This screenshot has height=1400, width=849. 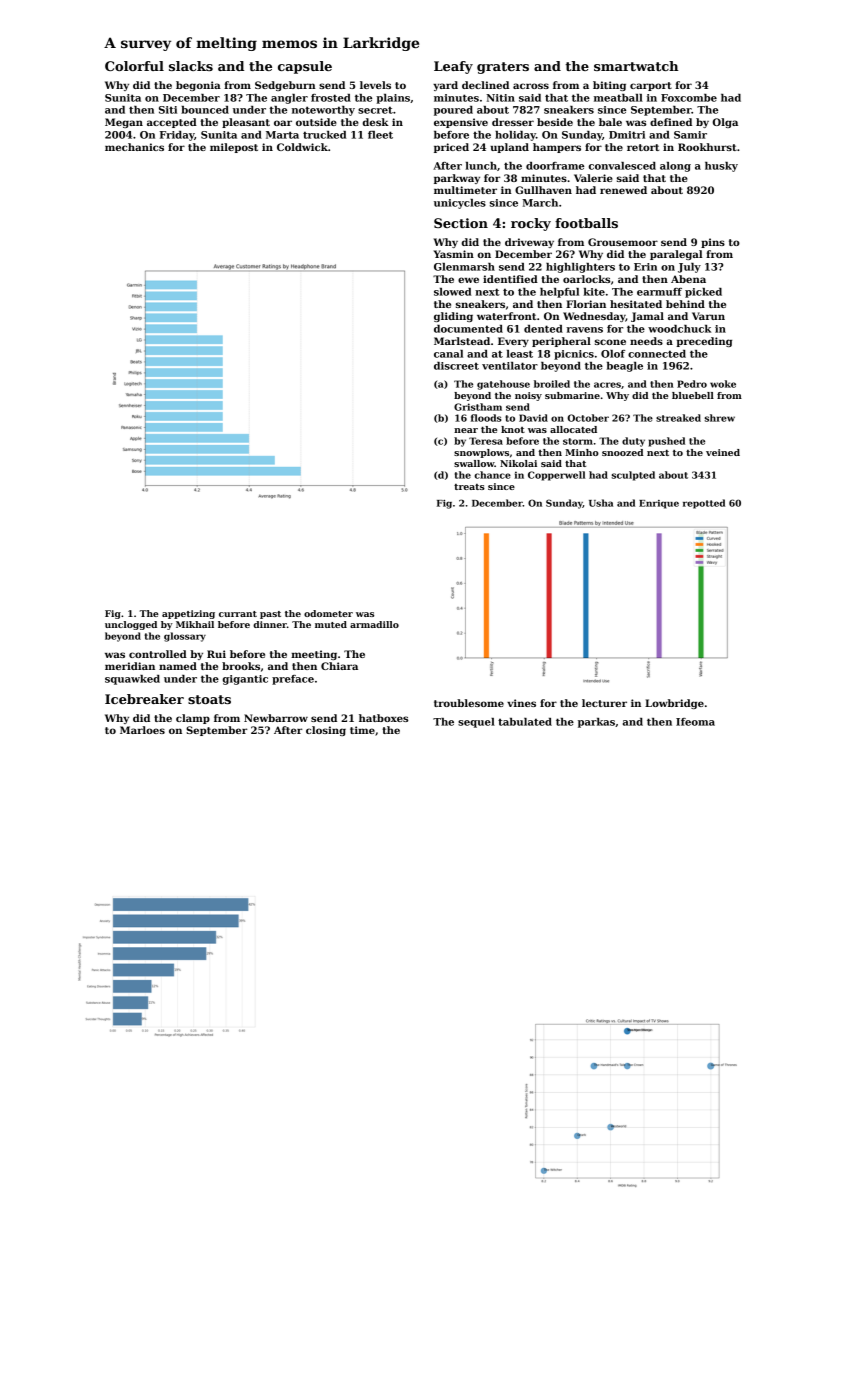 I want to click on Leafy, so click(x=453, y=67).
